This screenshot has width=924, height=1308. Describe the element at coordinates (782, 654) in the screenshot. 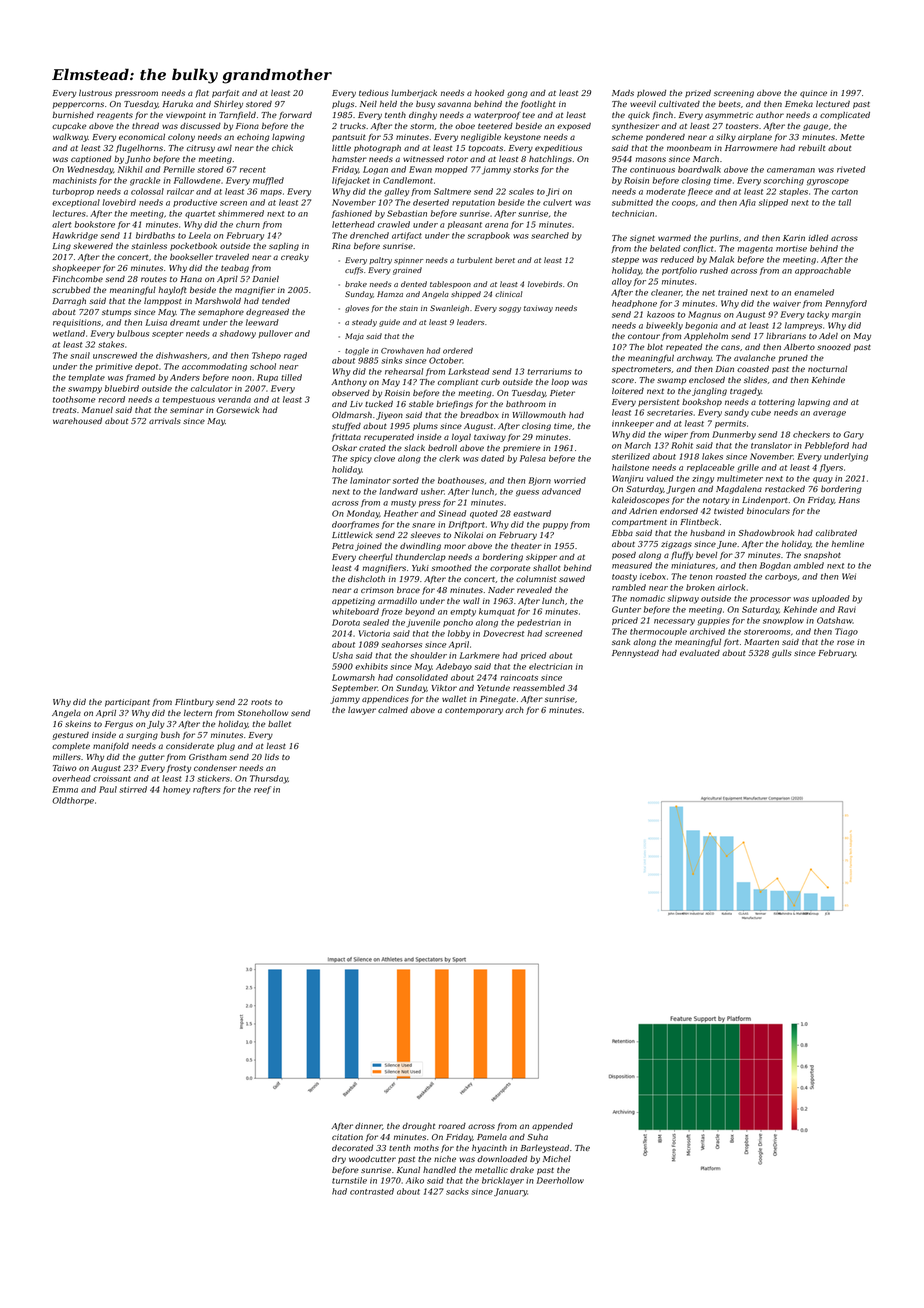

I see `gulls` at that location.
